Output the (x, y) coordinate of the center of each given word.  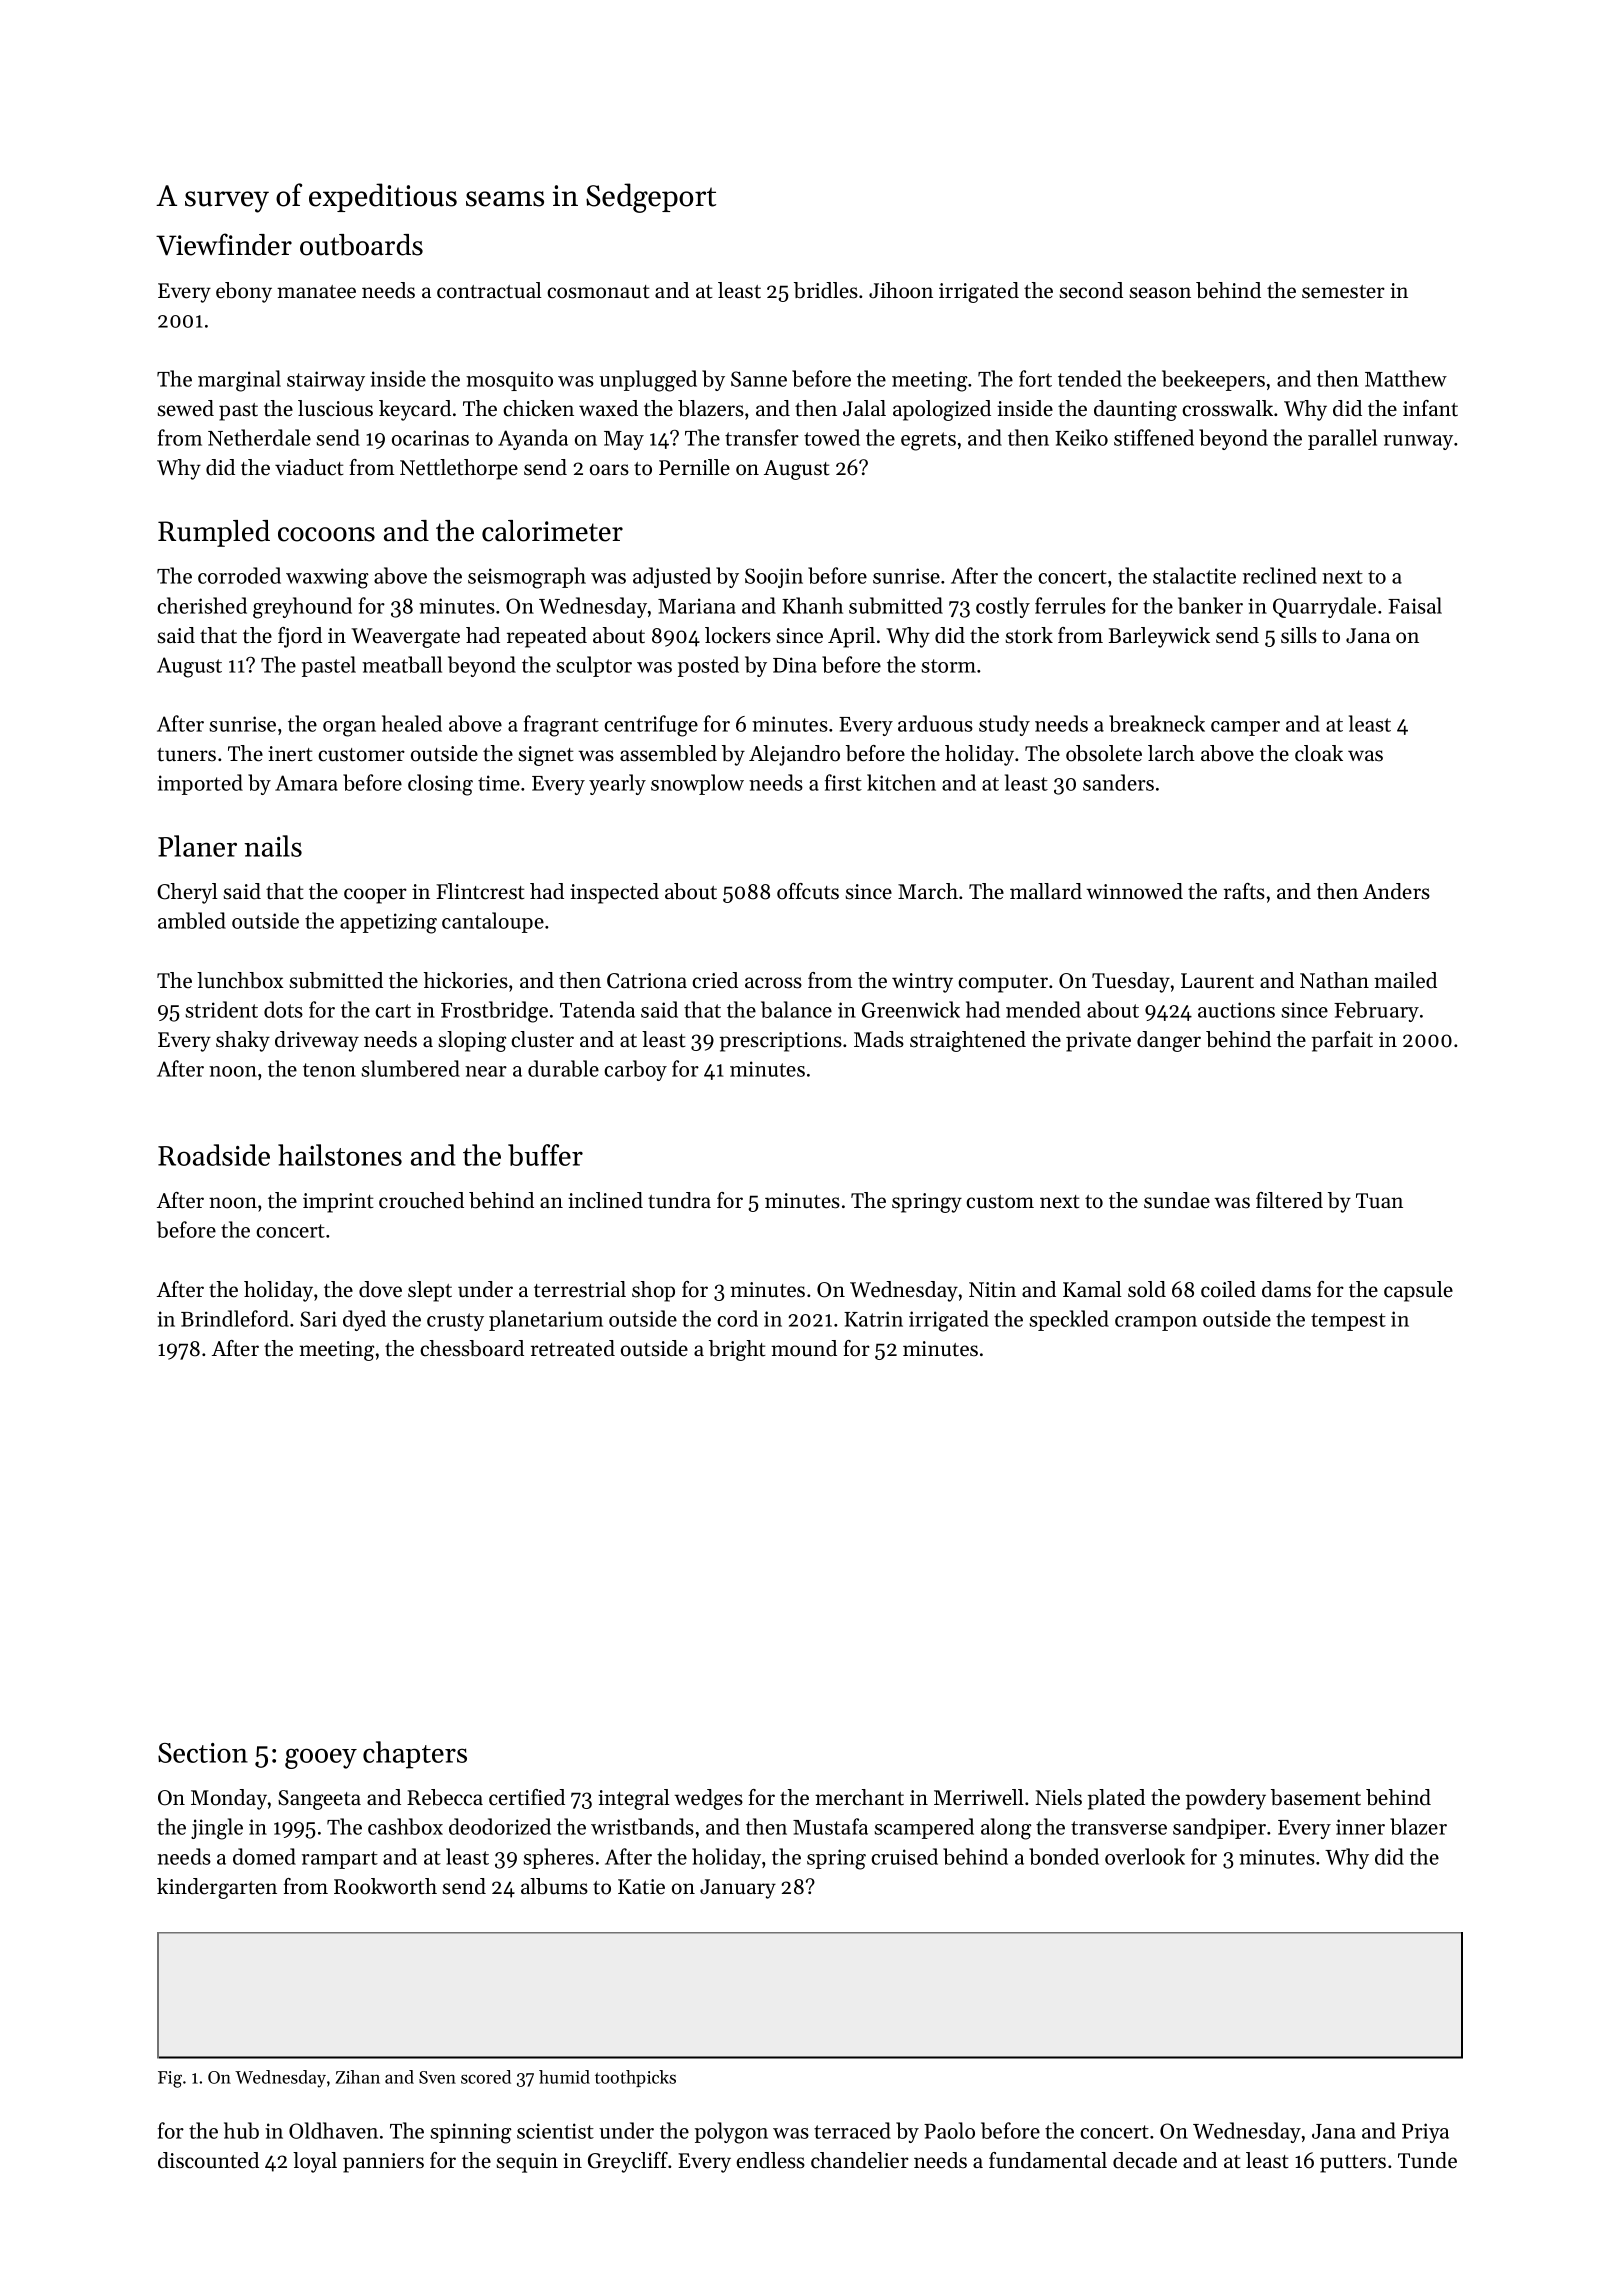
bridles (826, 290)
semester (1343, 292)
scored (486, 2077)
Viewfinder (224, 244)
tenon (329, 1070)
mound (804, 1348)
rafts (1244, 891)
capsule (1418, 1291)
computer (1003, 984)
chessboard (472, 1348)
